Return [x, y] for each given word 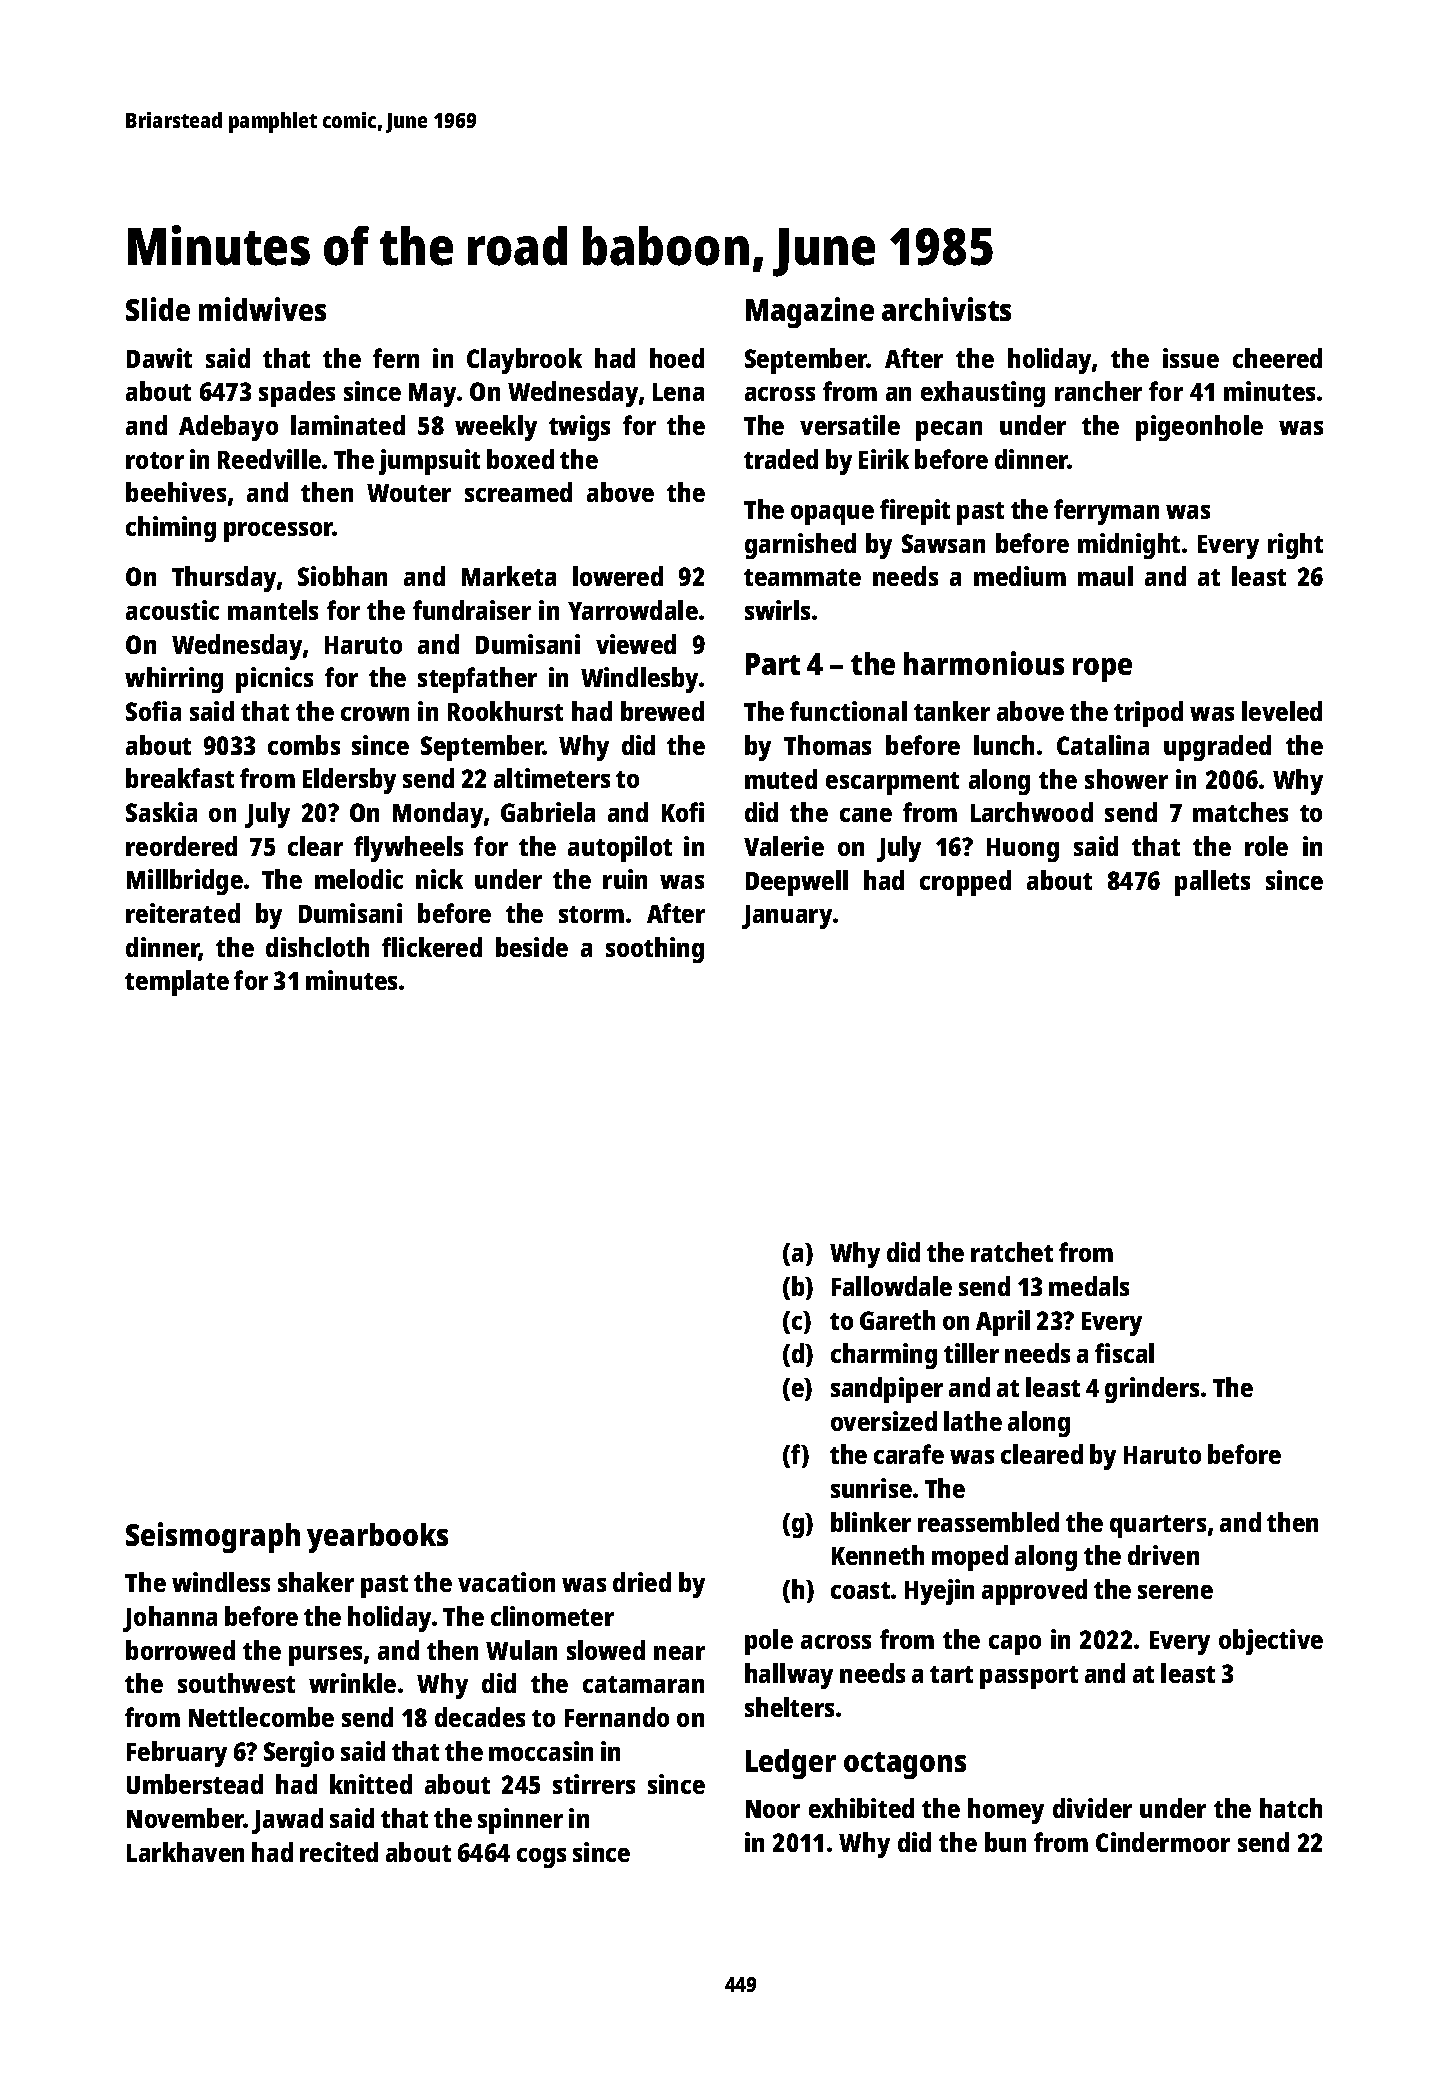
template [177, 983]
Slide [158, 309]
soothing [655, 950]
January [787, 917]
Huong [1023, 850]
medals [1089, 1286]
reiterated [183, 913]
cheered [1277, 358]
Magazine [810, 312]
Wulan [521, 1650]
